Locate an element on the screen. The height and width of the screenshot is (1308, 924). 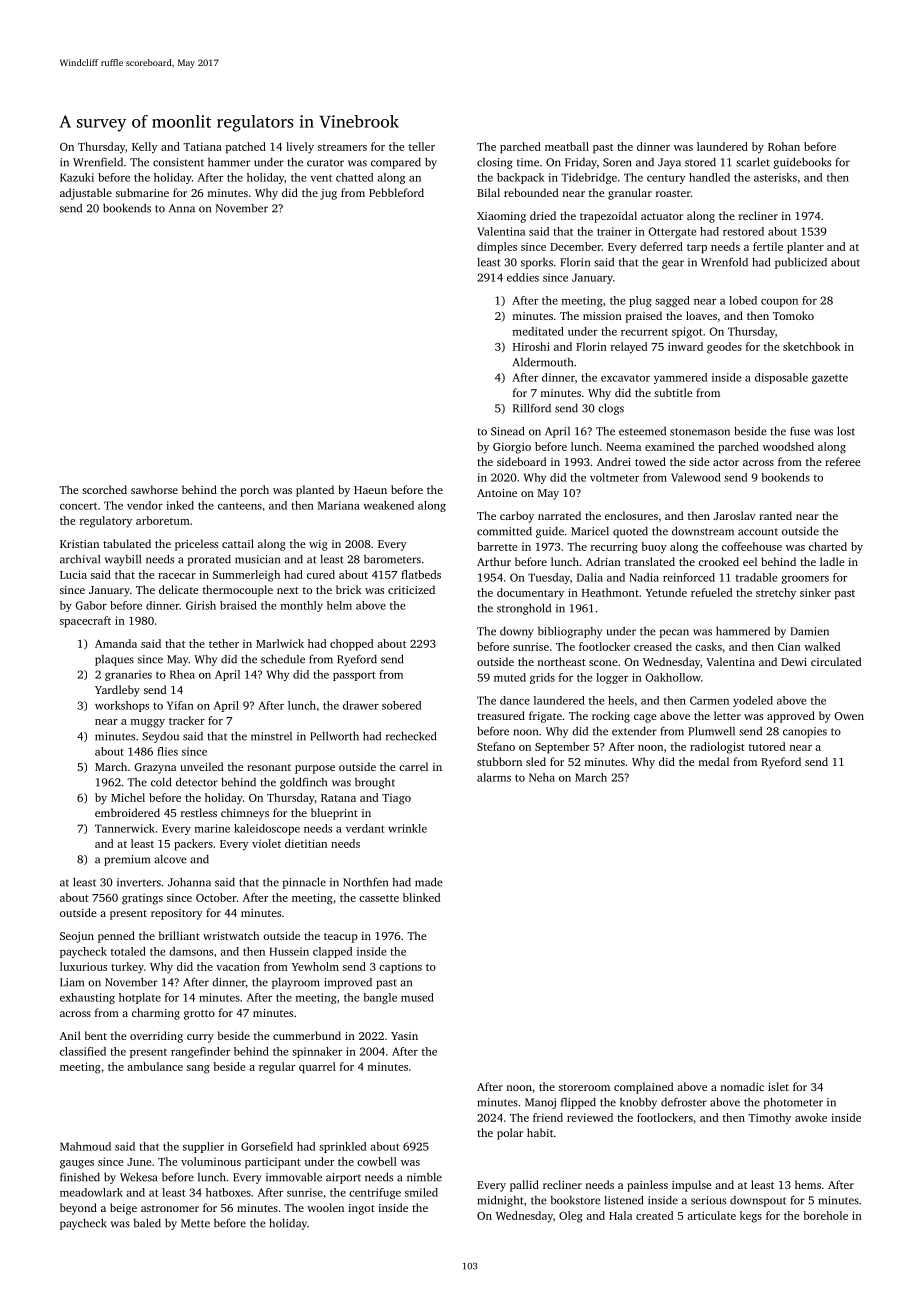
premium is located at coordinates (127, 860).
